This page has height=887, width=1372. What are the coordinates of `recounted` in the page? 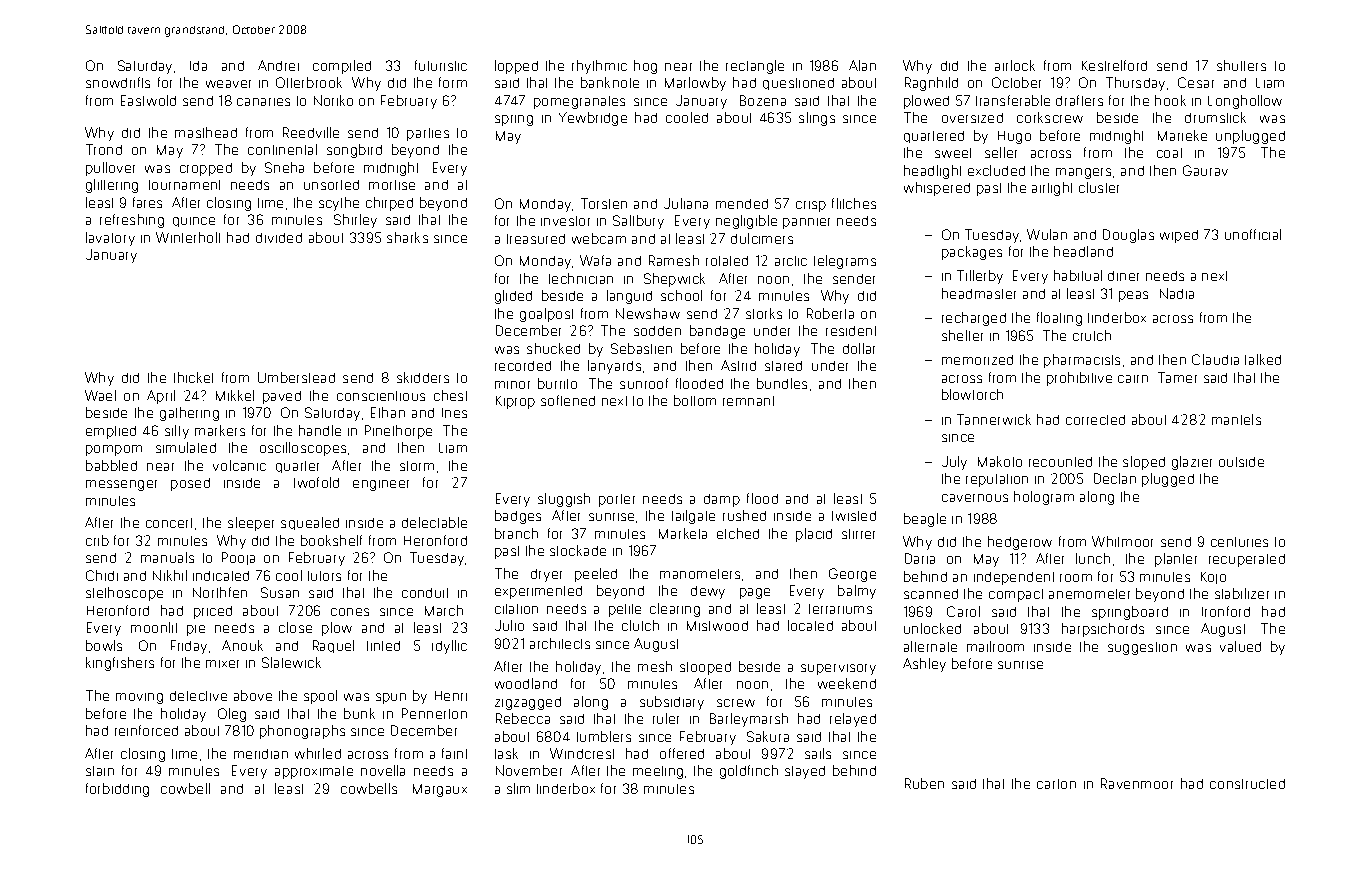 It's located at (1060, 462).
